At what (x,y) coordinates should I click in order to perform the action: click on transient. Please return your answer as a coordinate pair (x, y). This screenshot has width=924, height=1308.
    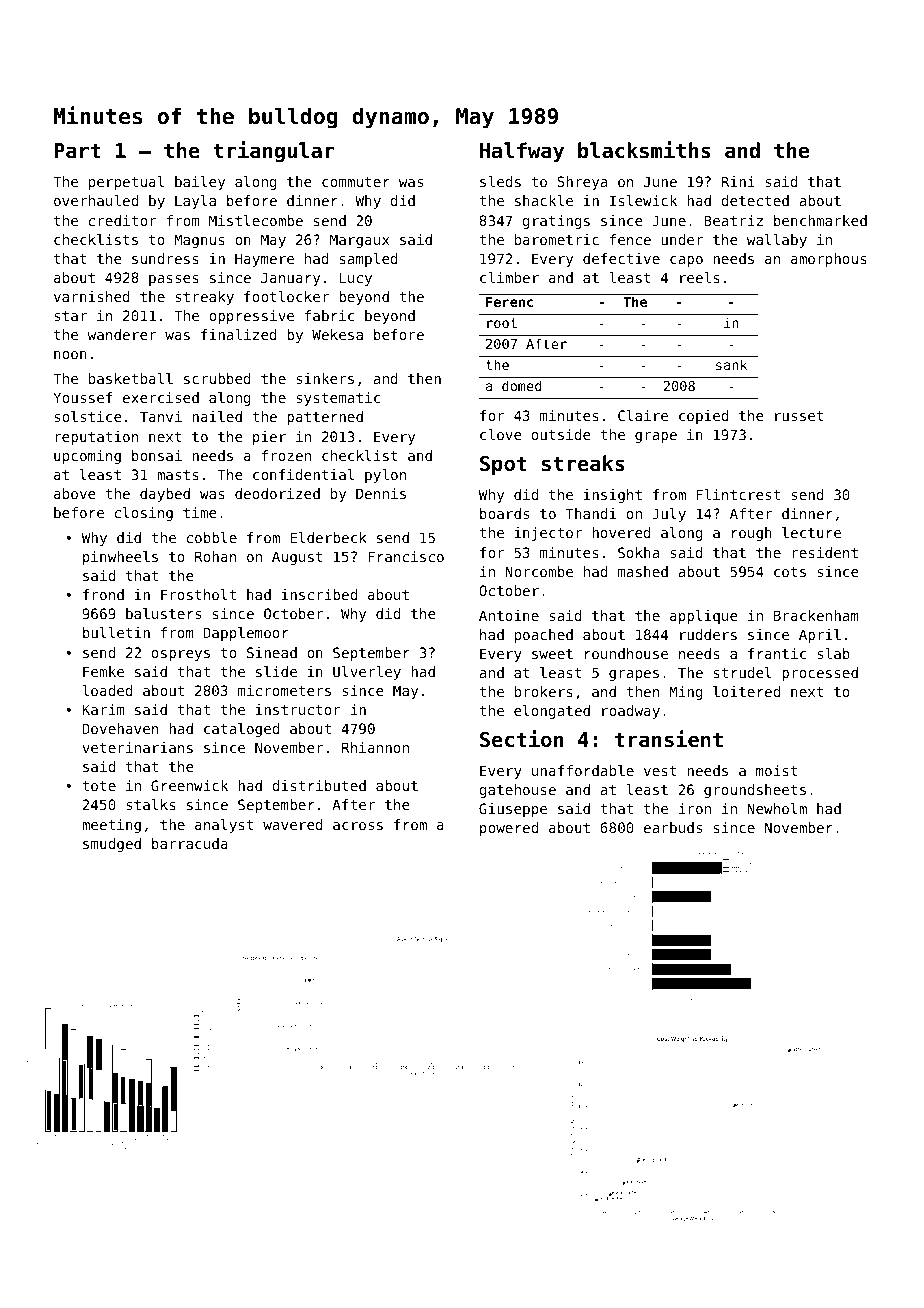
    Looking at the image, I should click on (669, 739).
